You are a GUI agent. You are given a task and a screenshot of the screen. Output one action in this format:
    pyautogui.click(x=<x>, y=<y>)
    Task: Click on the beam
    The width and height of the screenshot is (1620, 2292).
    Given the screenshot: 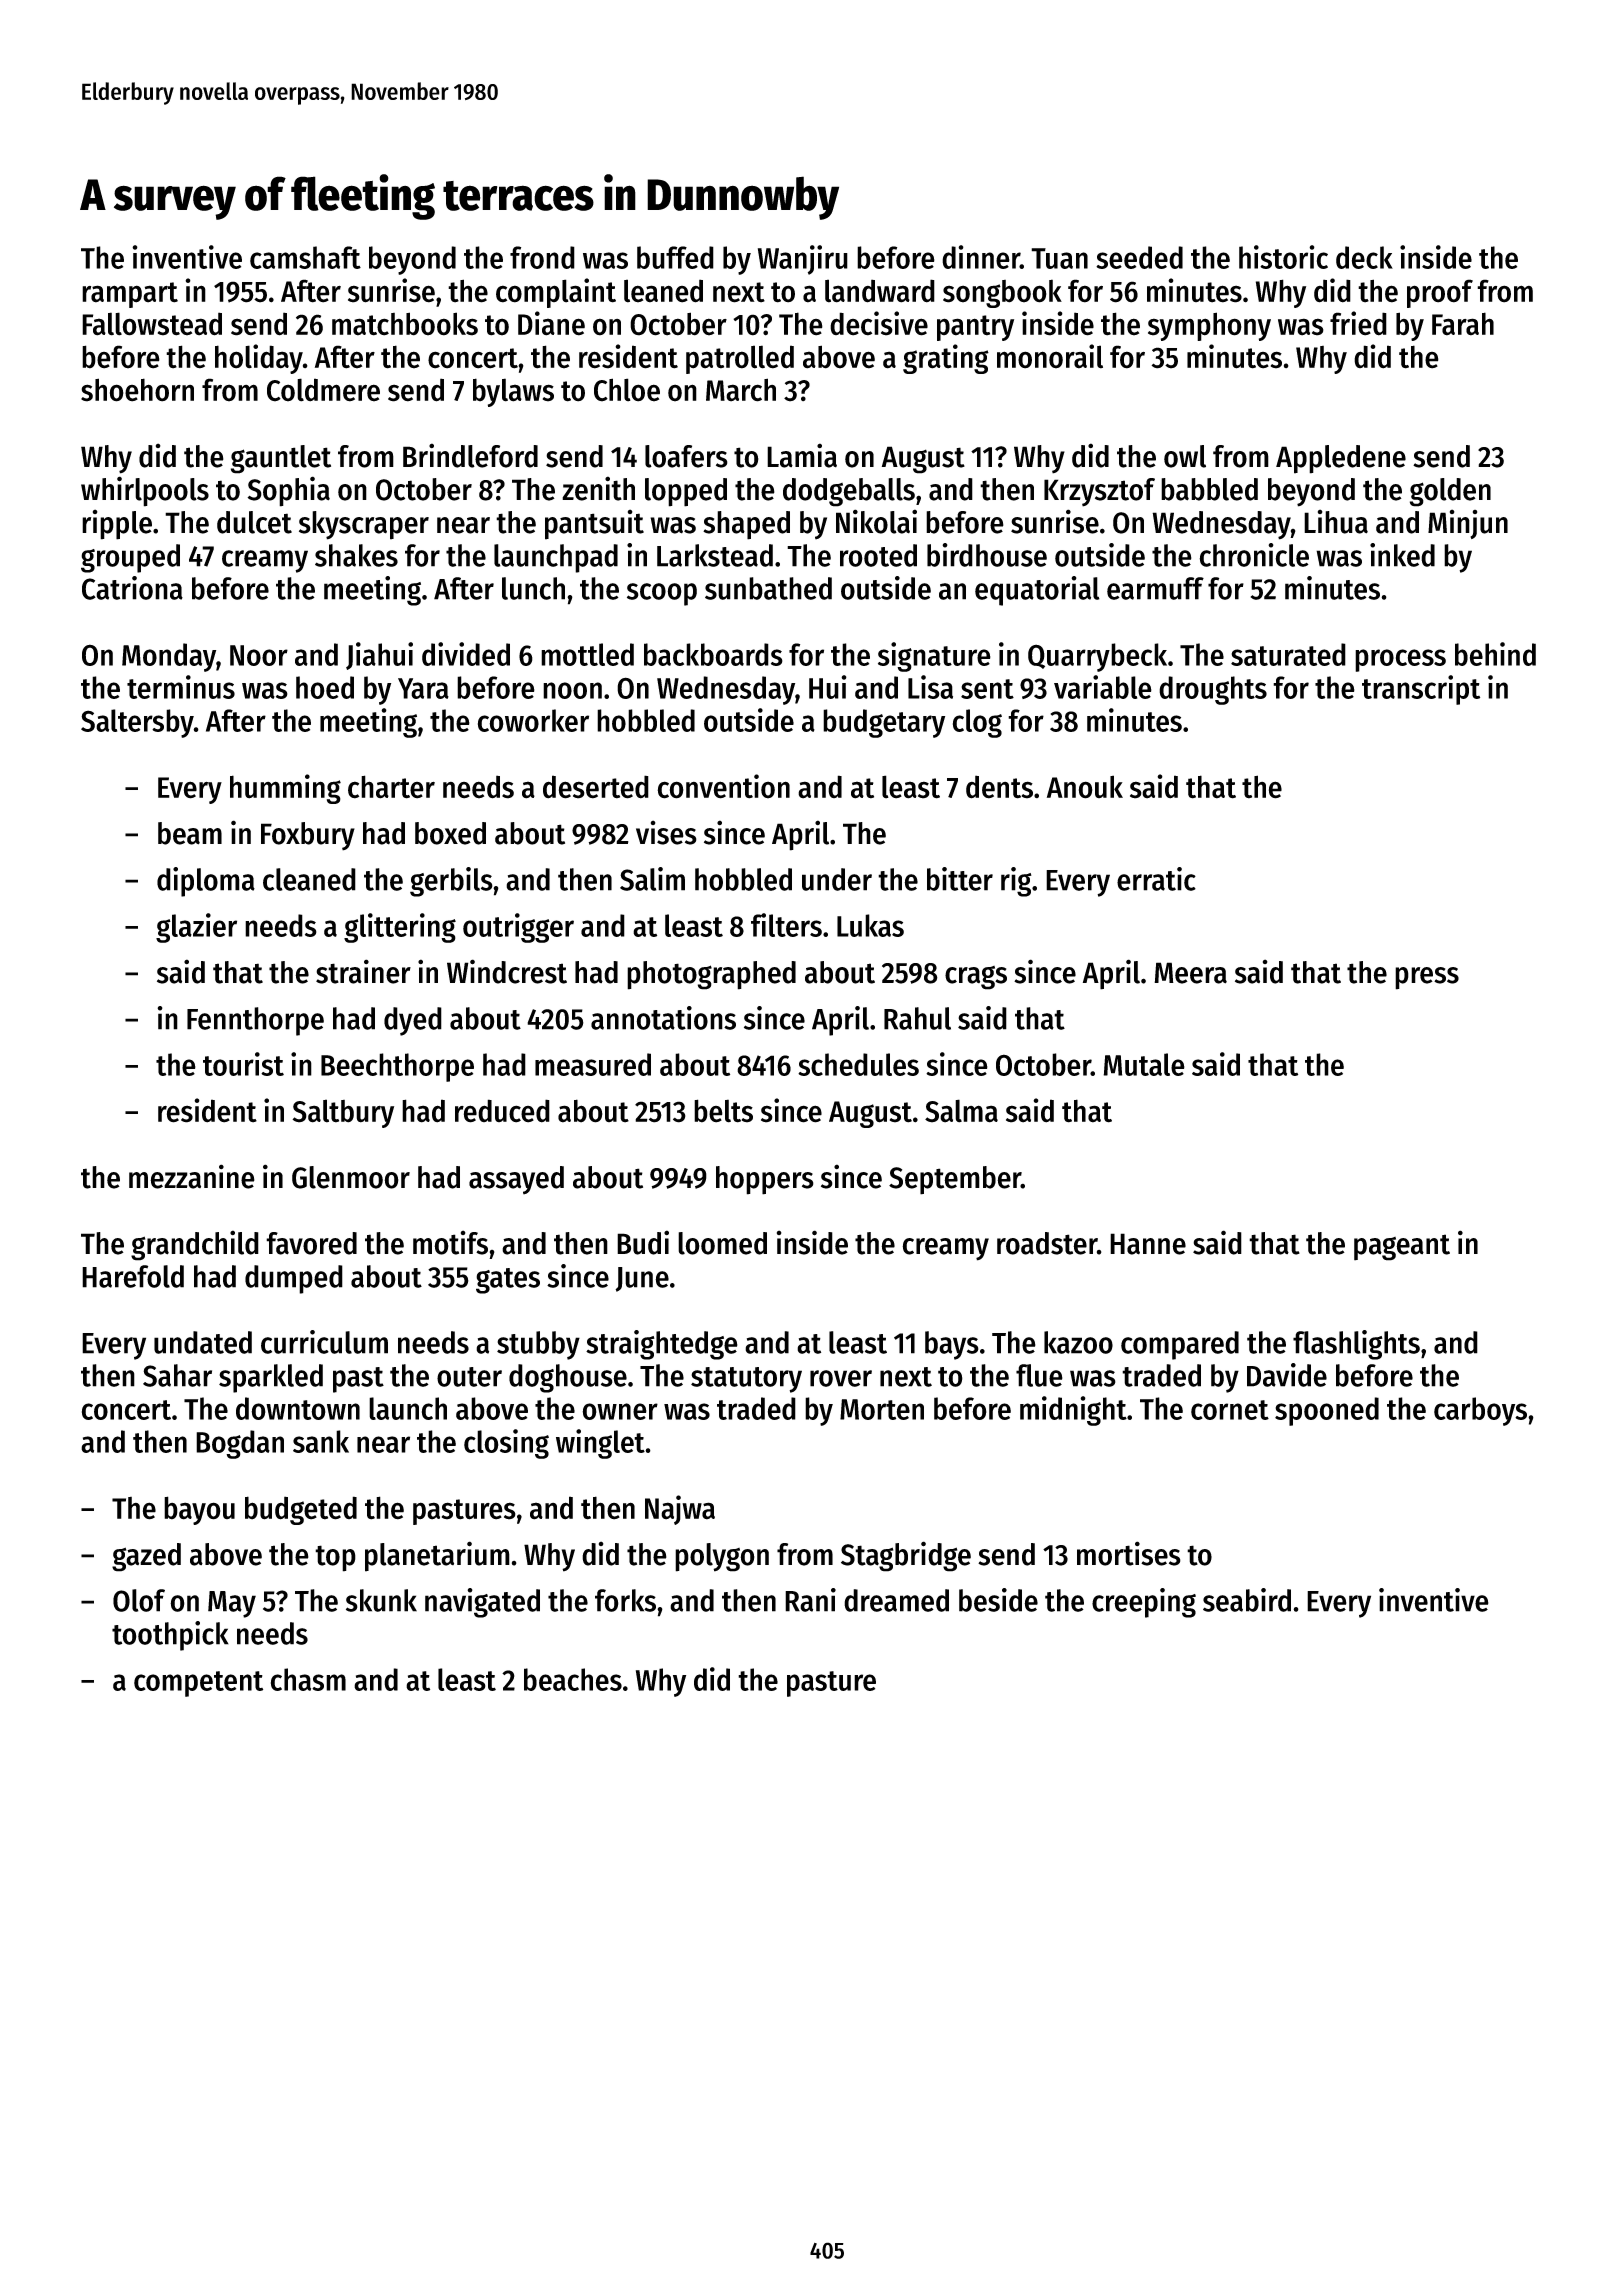 What is the action you would take?
    pyautogui.click(x=190, y=833)
